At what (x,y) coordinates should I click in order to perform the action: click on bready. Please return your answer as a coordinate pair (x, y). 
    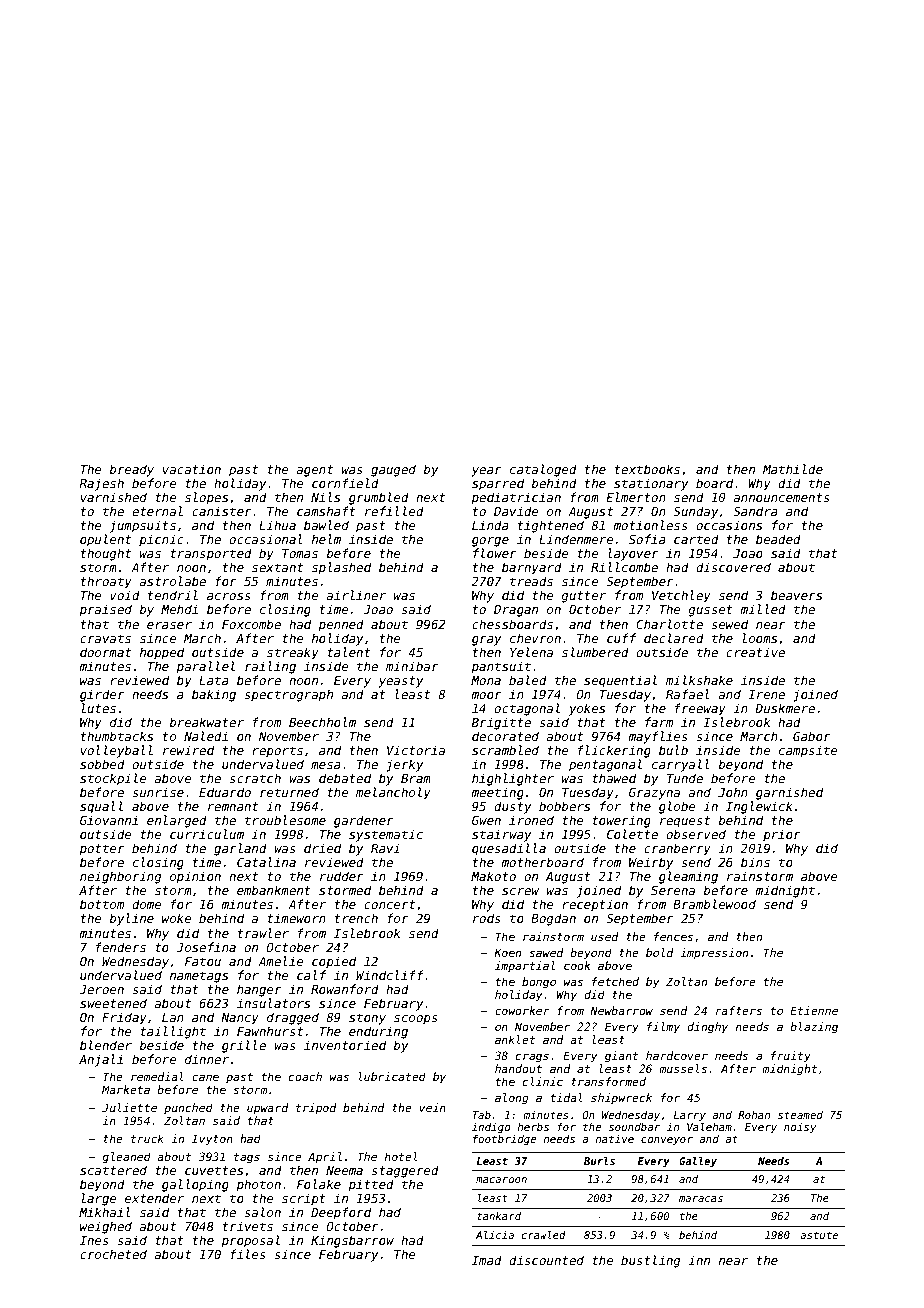
    Looking at the image, I should click on (131, 470).
